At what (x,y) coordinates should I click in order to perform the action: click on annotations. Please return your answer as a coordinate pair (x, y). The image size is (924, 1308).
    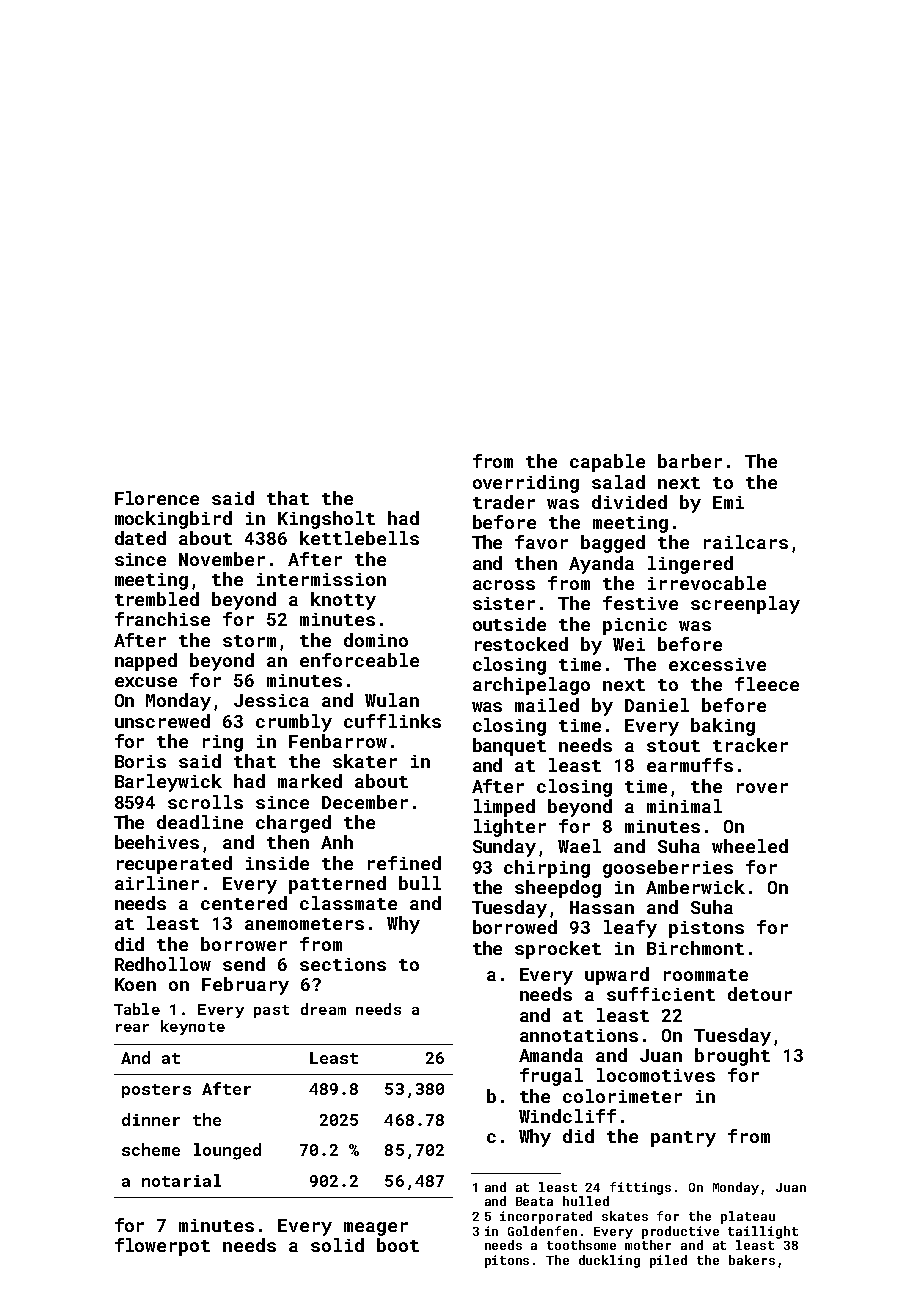
    Looking at the image, I should click on (579, 1035).
